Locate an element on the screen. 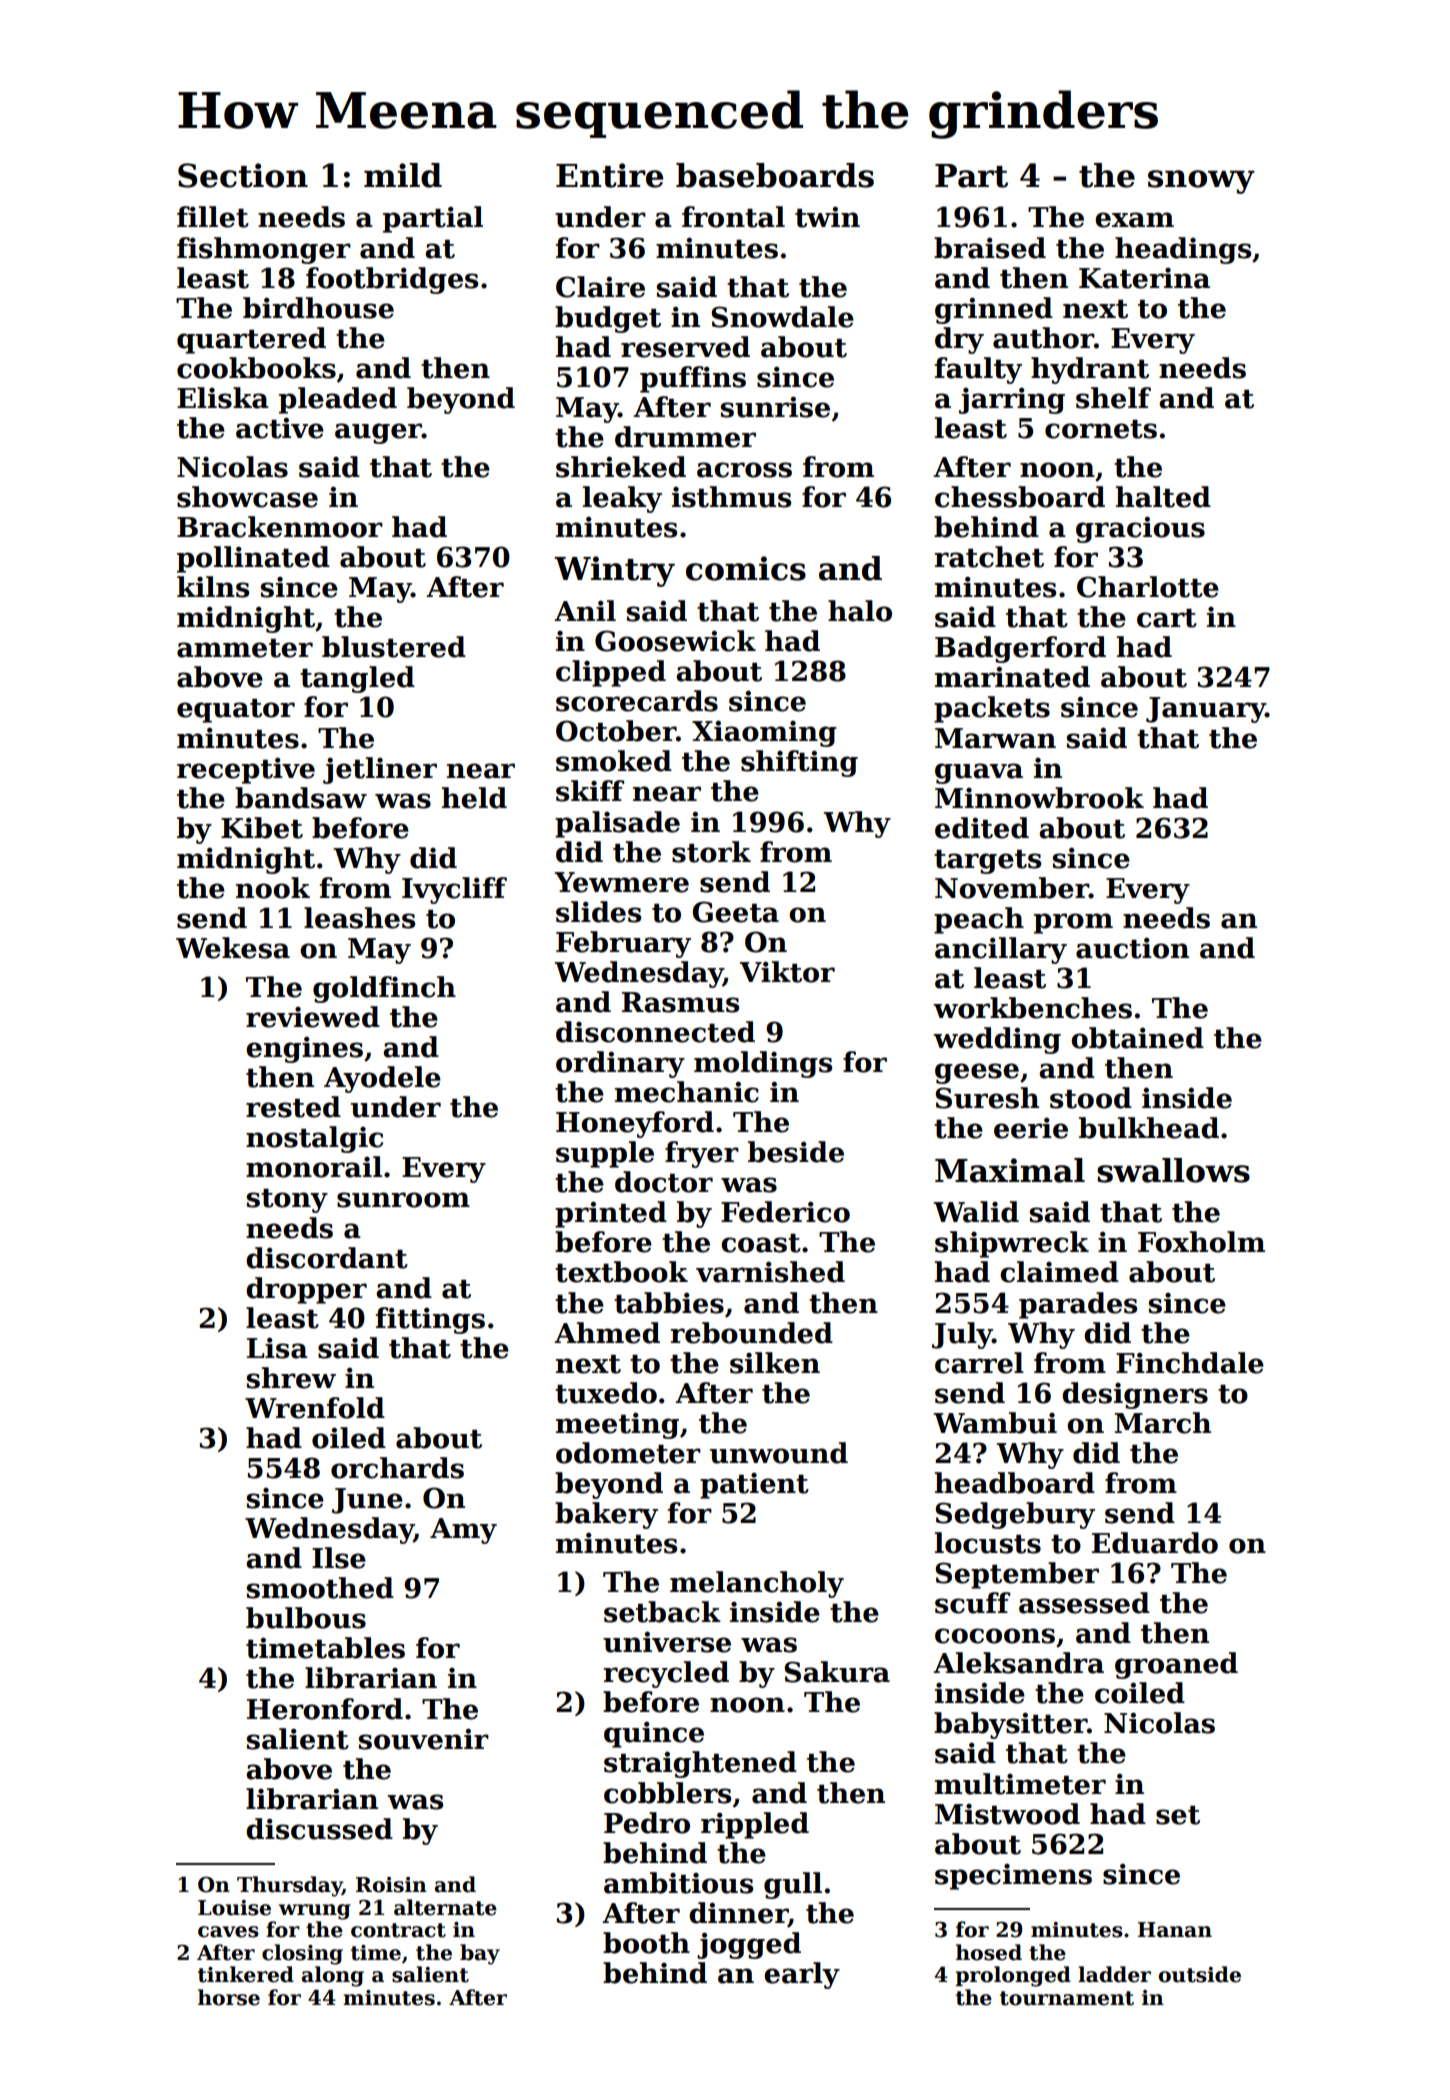 The width and height of the screenshot is (1450, 2100). hosed is located at coordinates (989, 1952).
